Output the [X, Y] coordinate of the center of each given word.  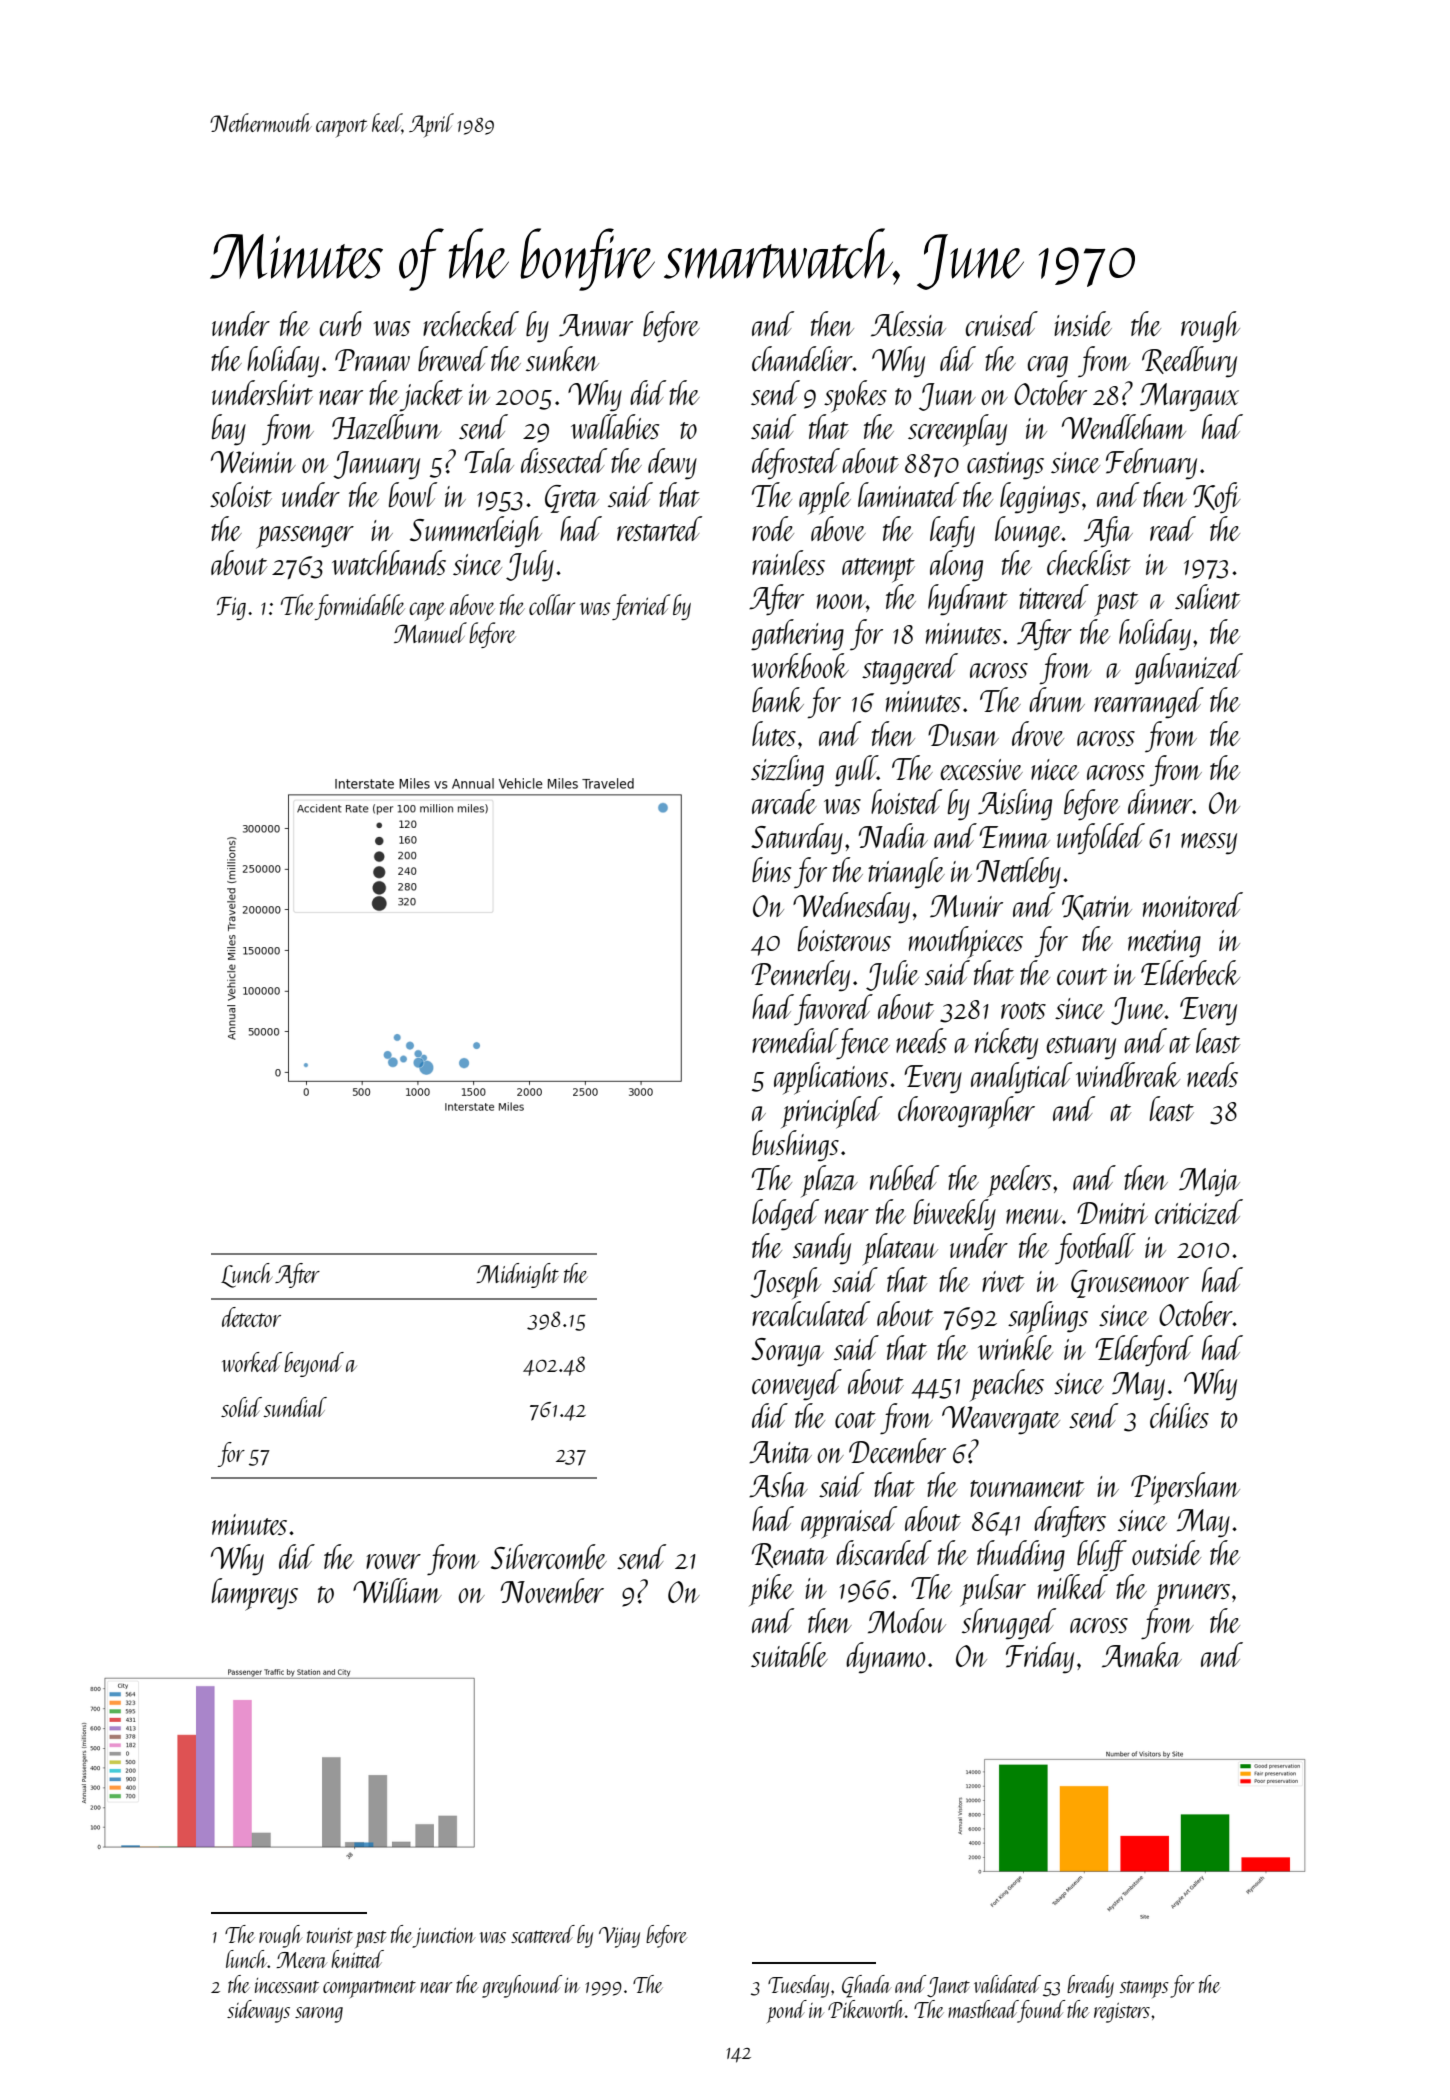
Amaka [1142, 1655]
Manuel [430, 632]
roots [1023, 1010]
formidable [360, 607]
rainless [788, 562]
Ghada [866, 1986]
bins [771, 869]
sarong [319, 2015]
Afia [1108, 531]
